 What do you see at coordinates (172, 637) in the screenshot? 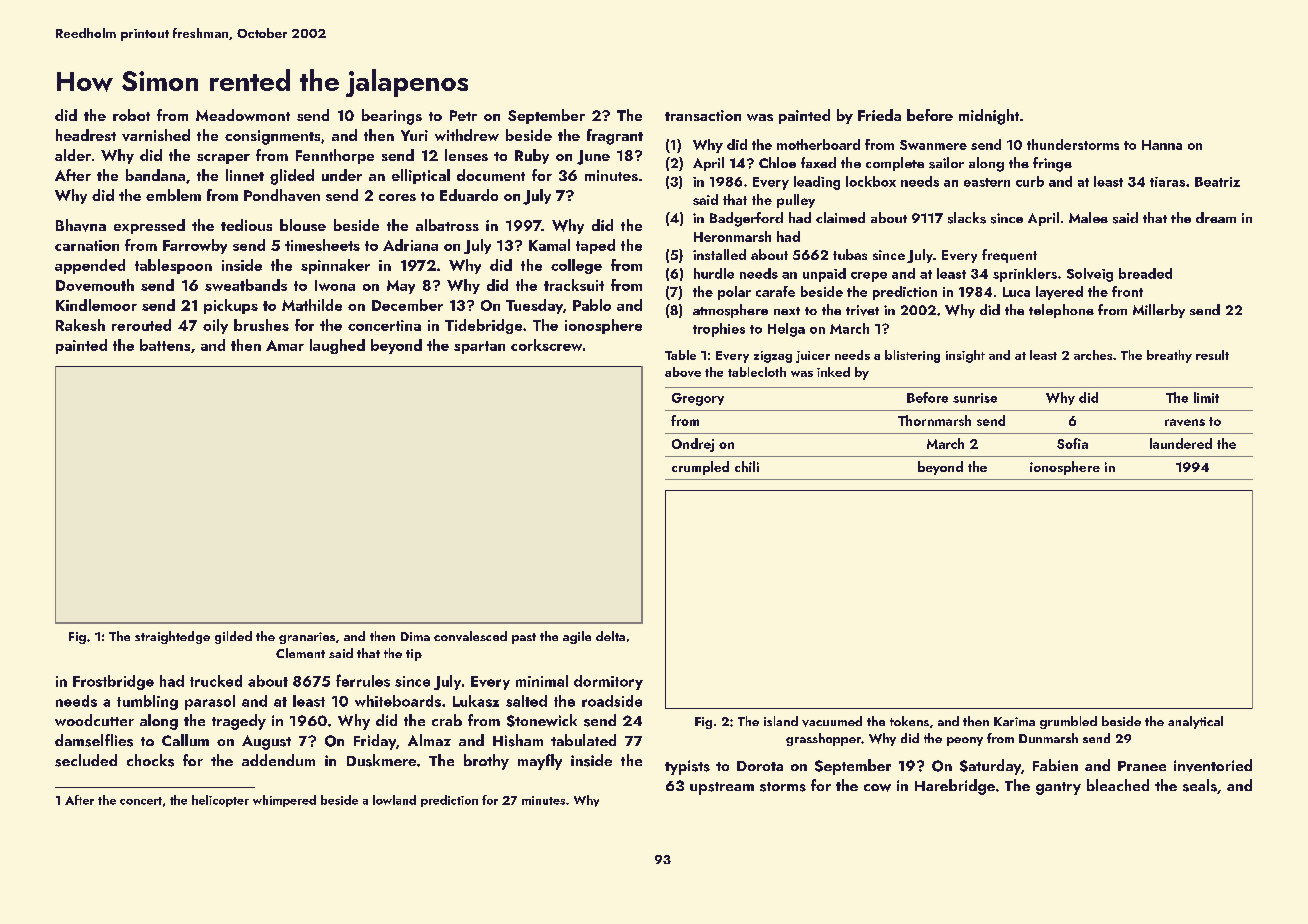
I see `straightedge` at bounding box center [172, 637].
